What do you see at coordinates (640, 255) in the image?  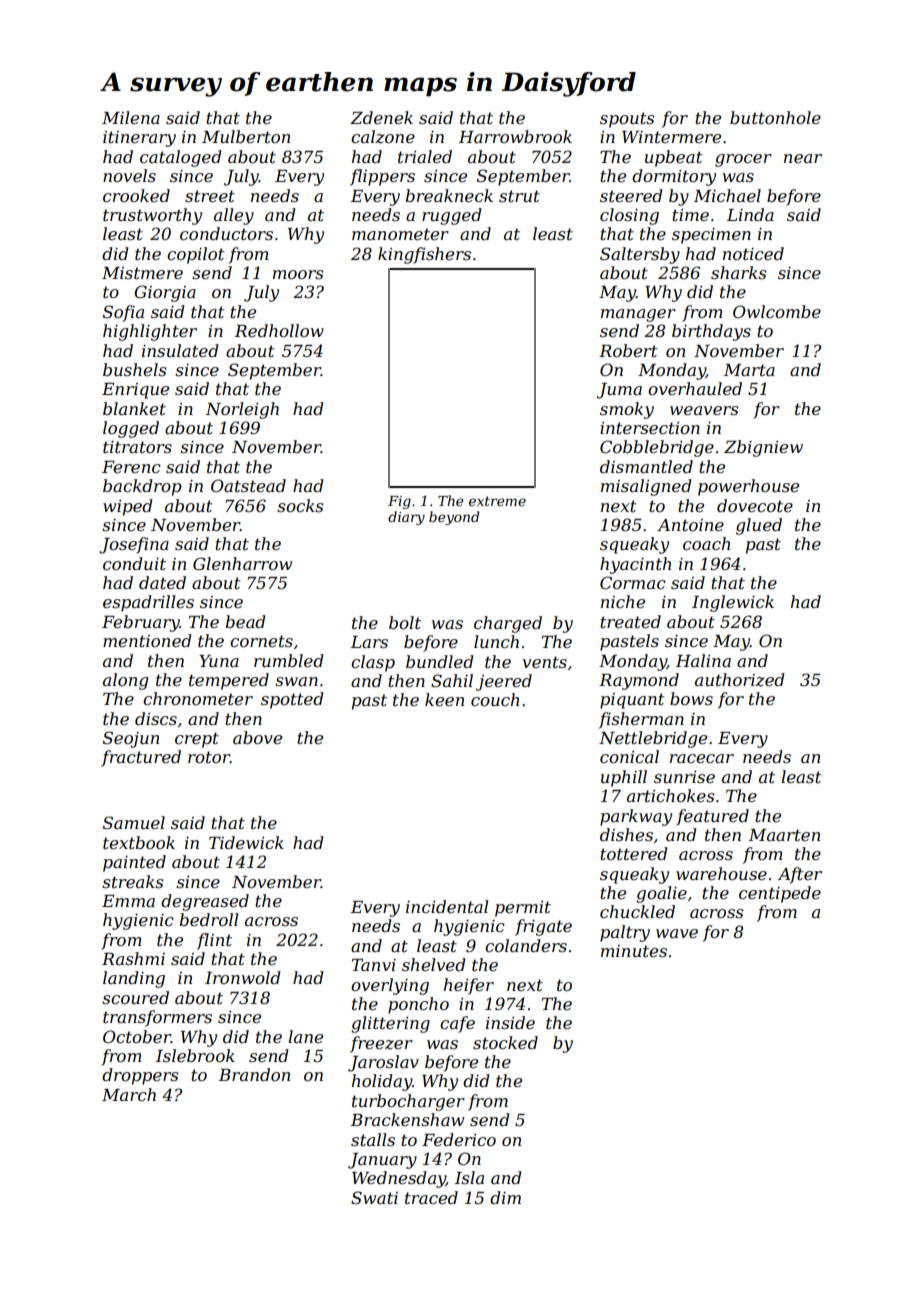 I see `Saltersby` at bounding box center [640, 255].
